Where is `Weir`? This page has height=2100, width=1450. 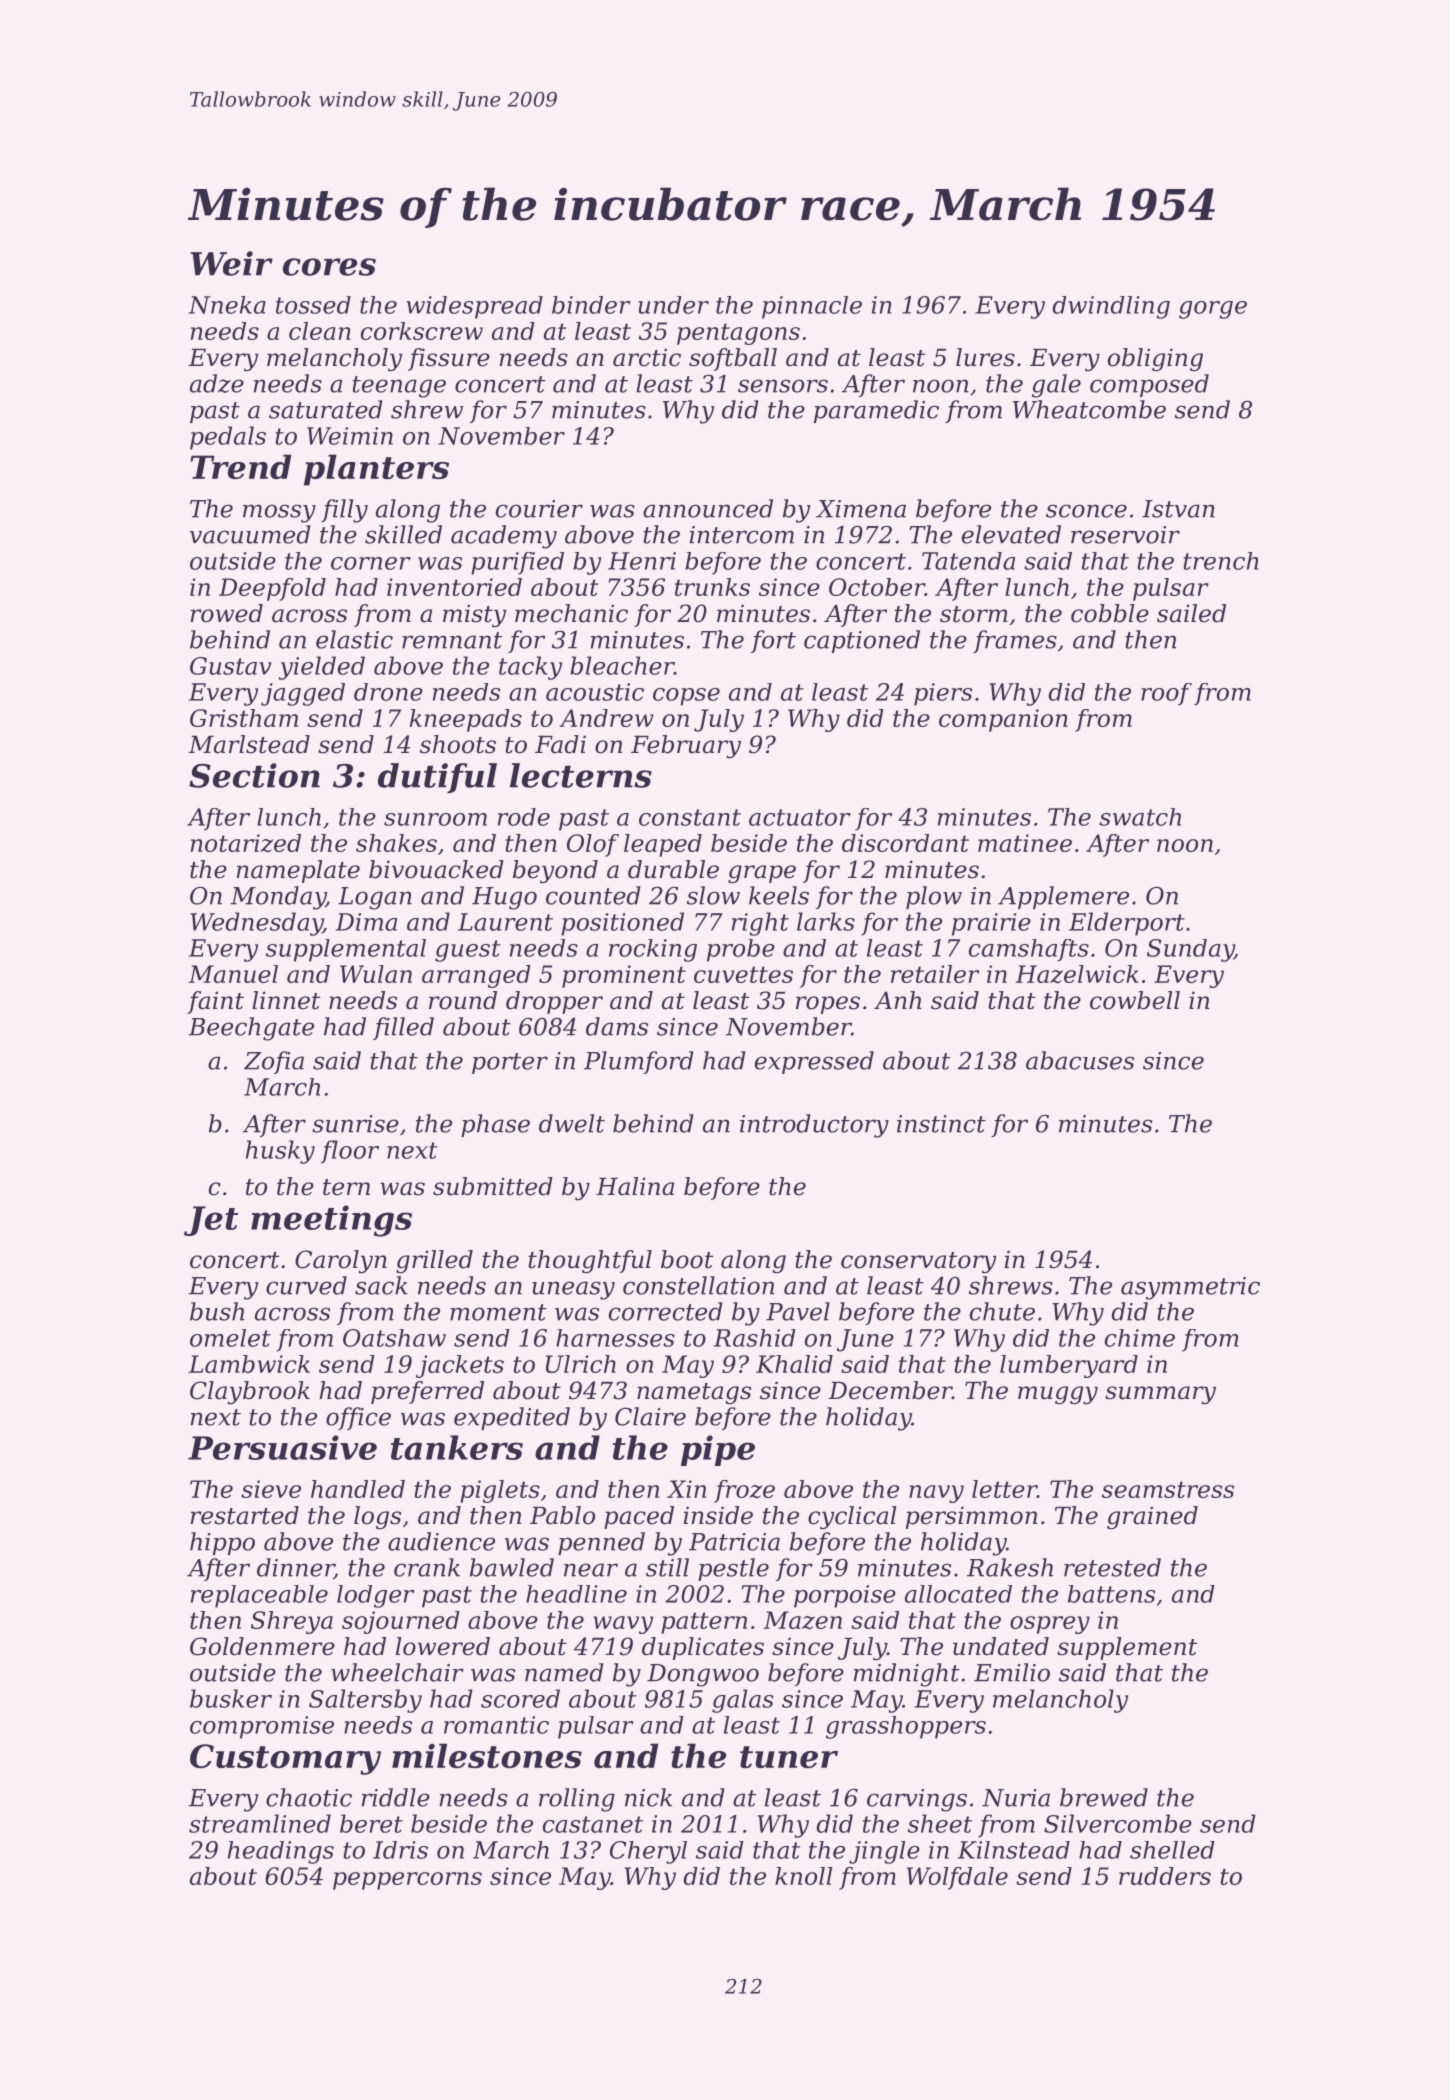
Weir is located at coordinates (231, 263).
